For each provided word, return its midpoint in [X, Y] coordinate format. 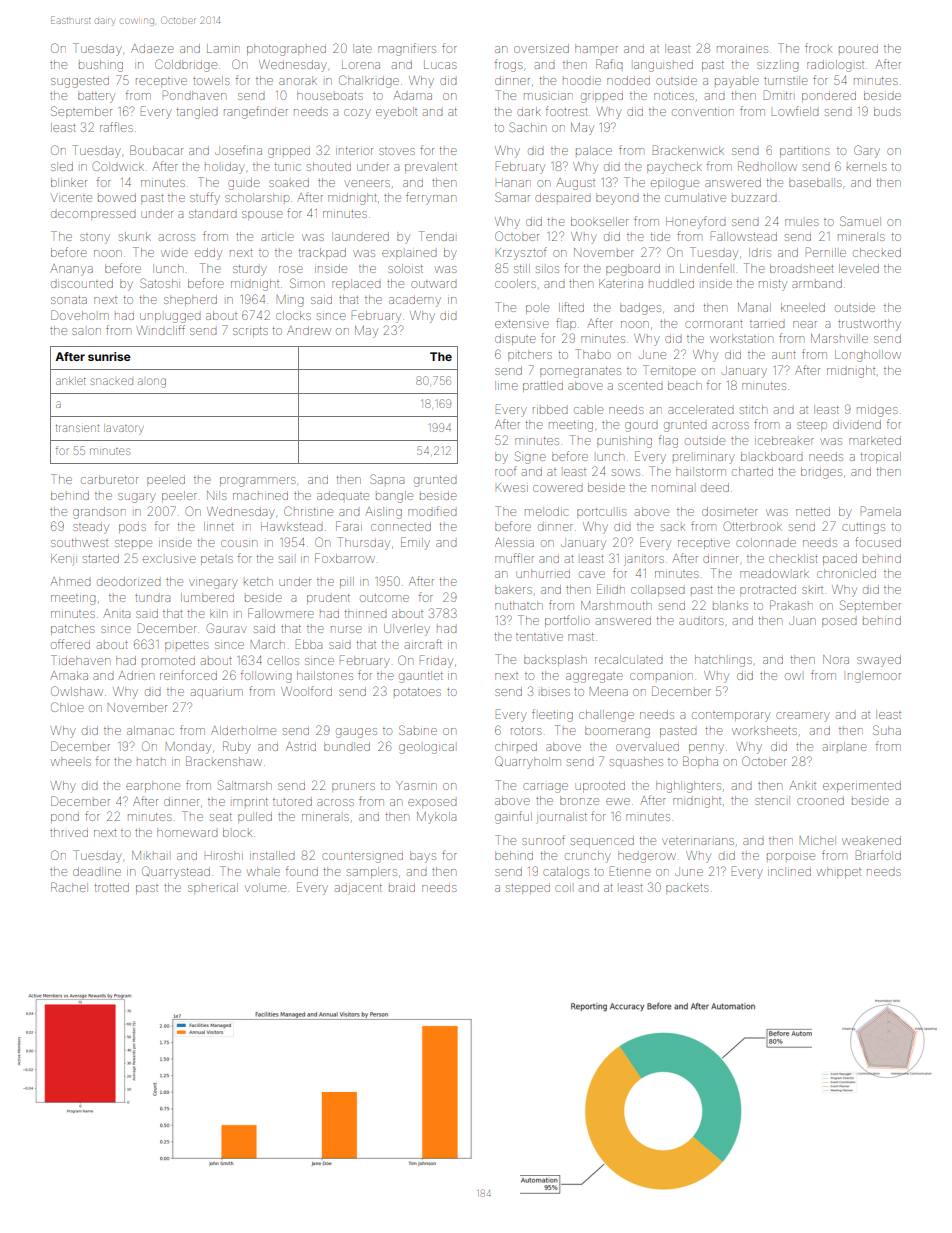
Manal [754, 307]
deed [715, 487]
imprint [250, 802]
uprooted [600, 786]
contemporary [731, 717]
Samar [512, 197]
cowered [557, 488]
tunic [288, 167]
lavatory [124, 429]
